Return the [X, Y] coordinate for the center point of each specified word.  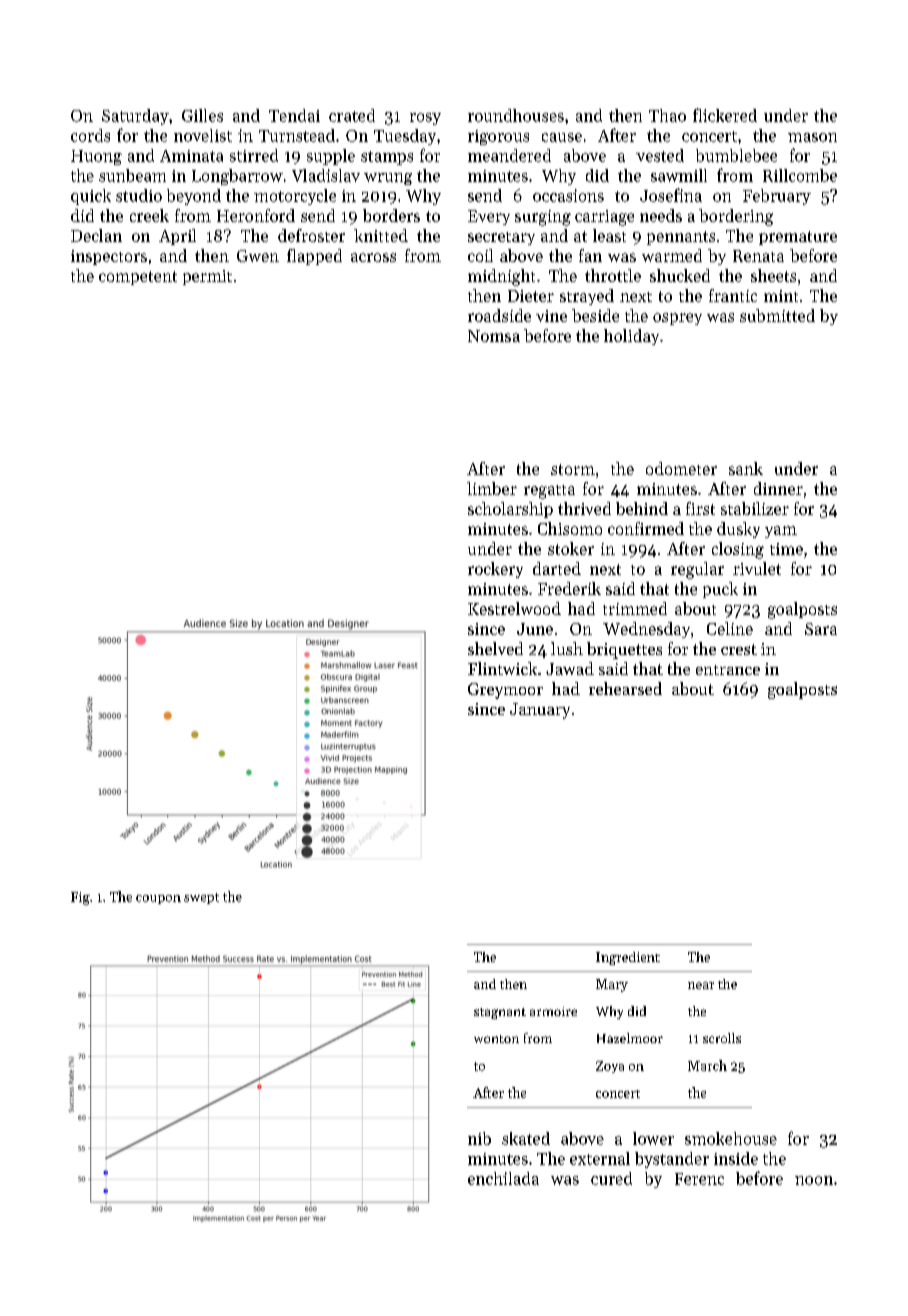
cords [90, 135]
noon [814, 1180]
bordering [736, 217]
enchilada [503, 1178]
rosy [425, 119]
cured [611, 1178]
